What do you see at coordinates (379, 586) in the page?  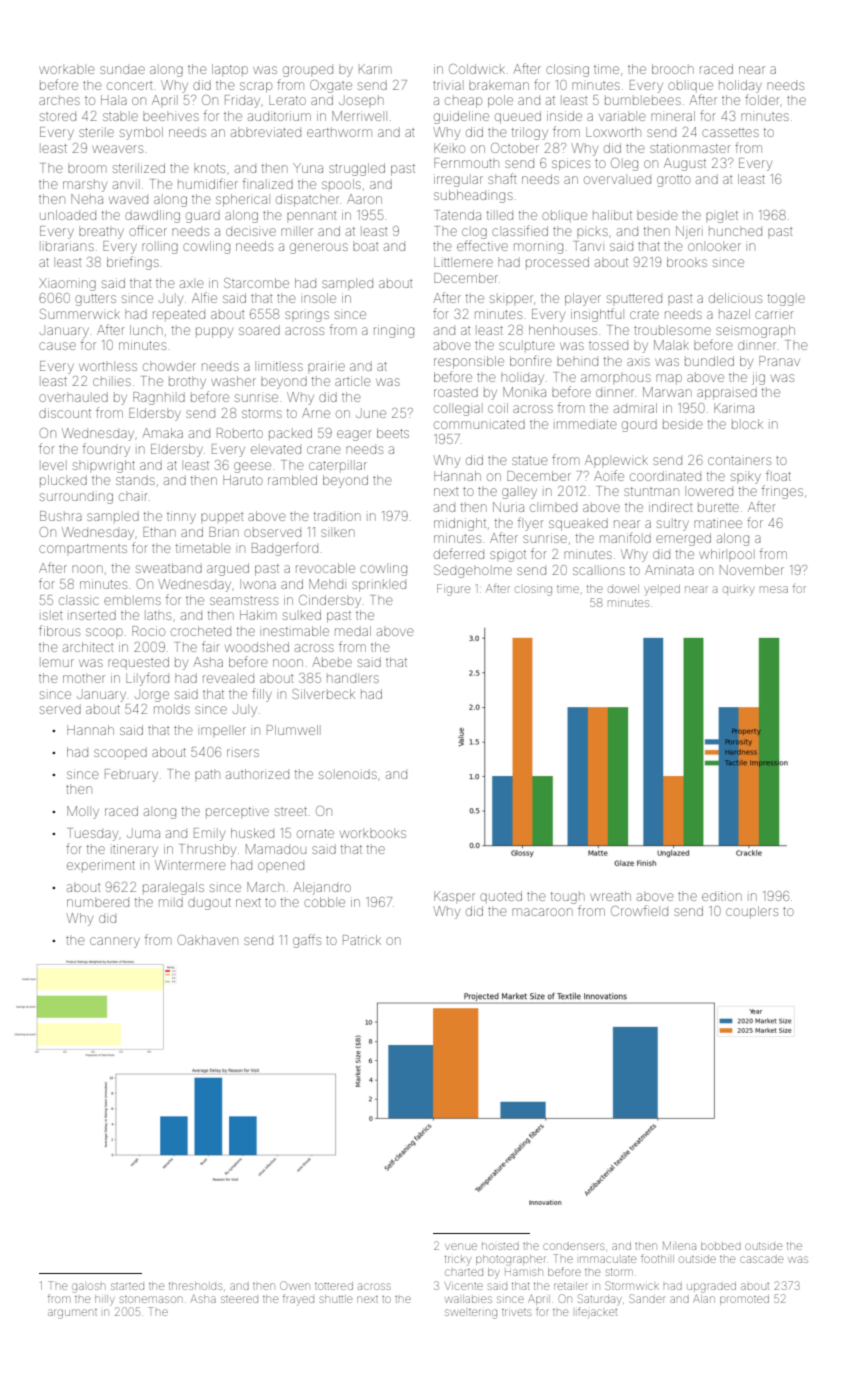 I see `sprinkled` at bounding box center [379, 586].
